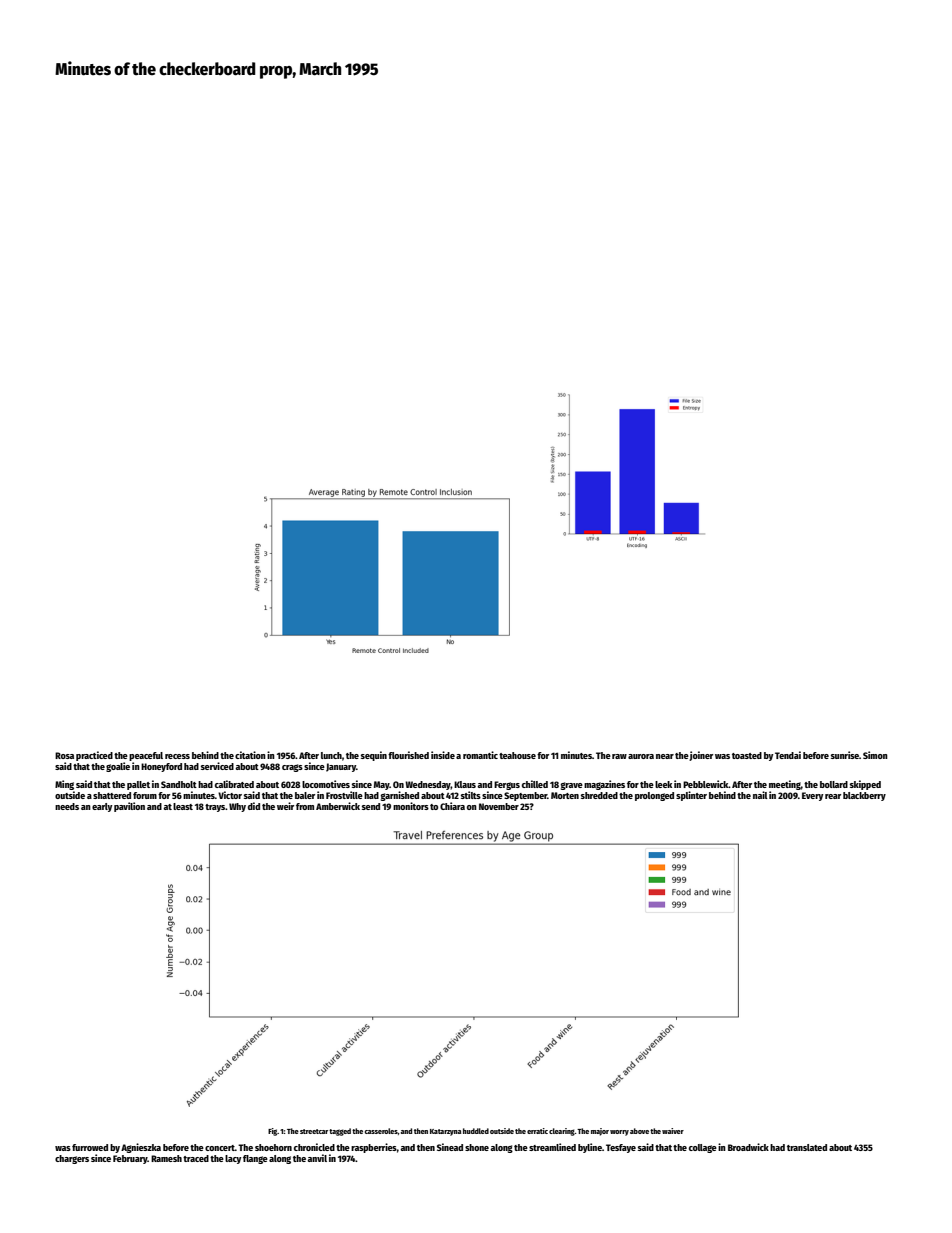 This screenshot has width=952, height=1233. What do you see at coordinates (747, 755) in the screenshot?
I see `toasted` at bounding box center [747, 755].
